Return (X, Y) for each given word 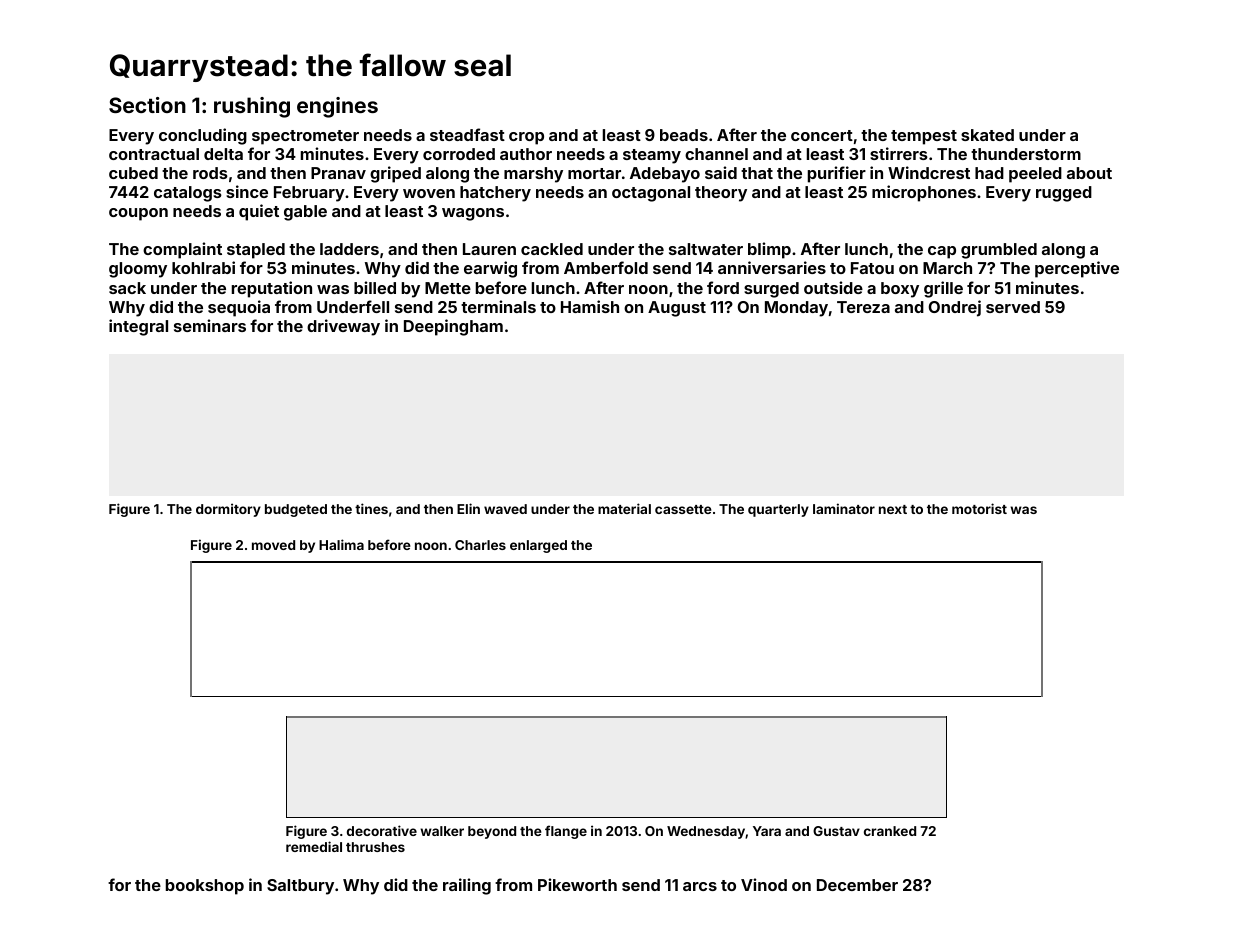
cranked (890, 831)
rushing (252, 107)
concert (822, 135)
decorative (382, 830)
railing (467, 886)
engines (337, 107)
